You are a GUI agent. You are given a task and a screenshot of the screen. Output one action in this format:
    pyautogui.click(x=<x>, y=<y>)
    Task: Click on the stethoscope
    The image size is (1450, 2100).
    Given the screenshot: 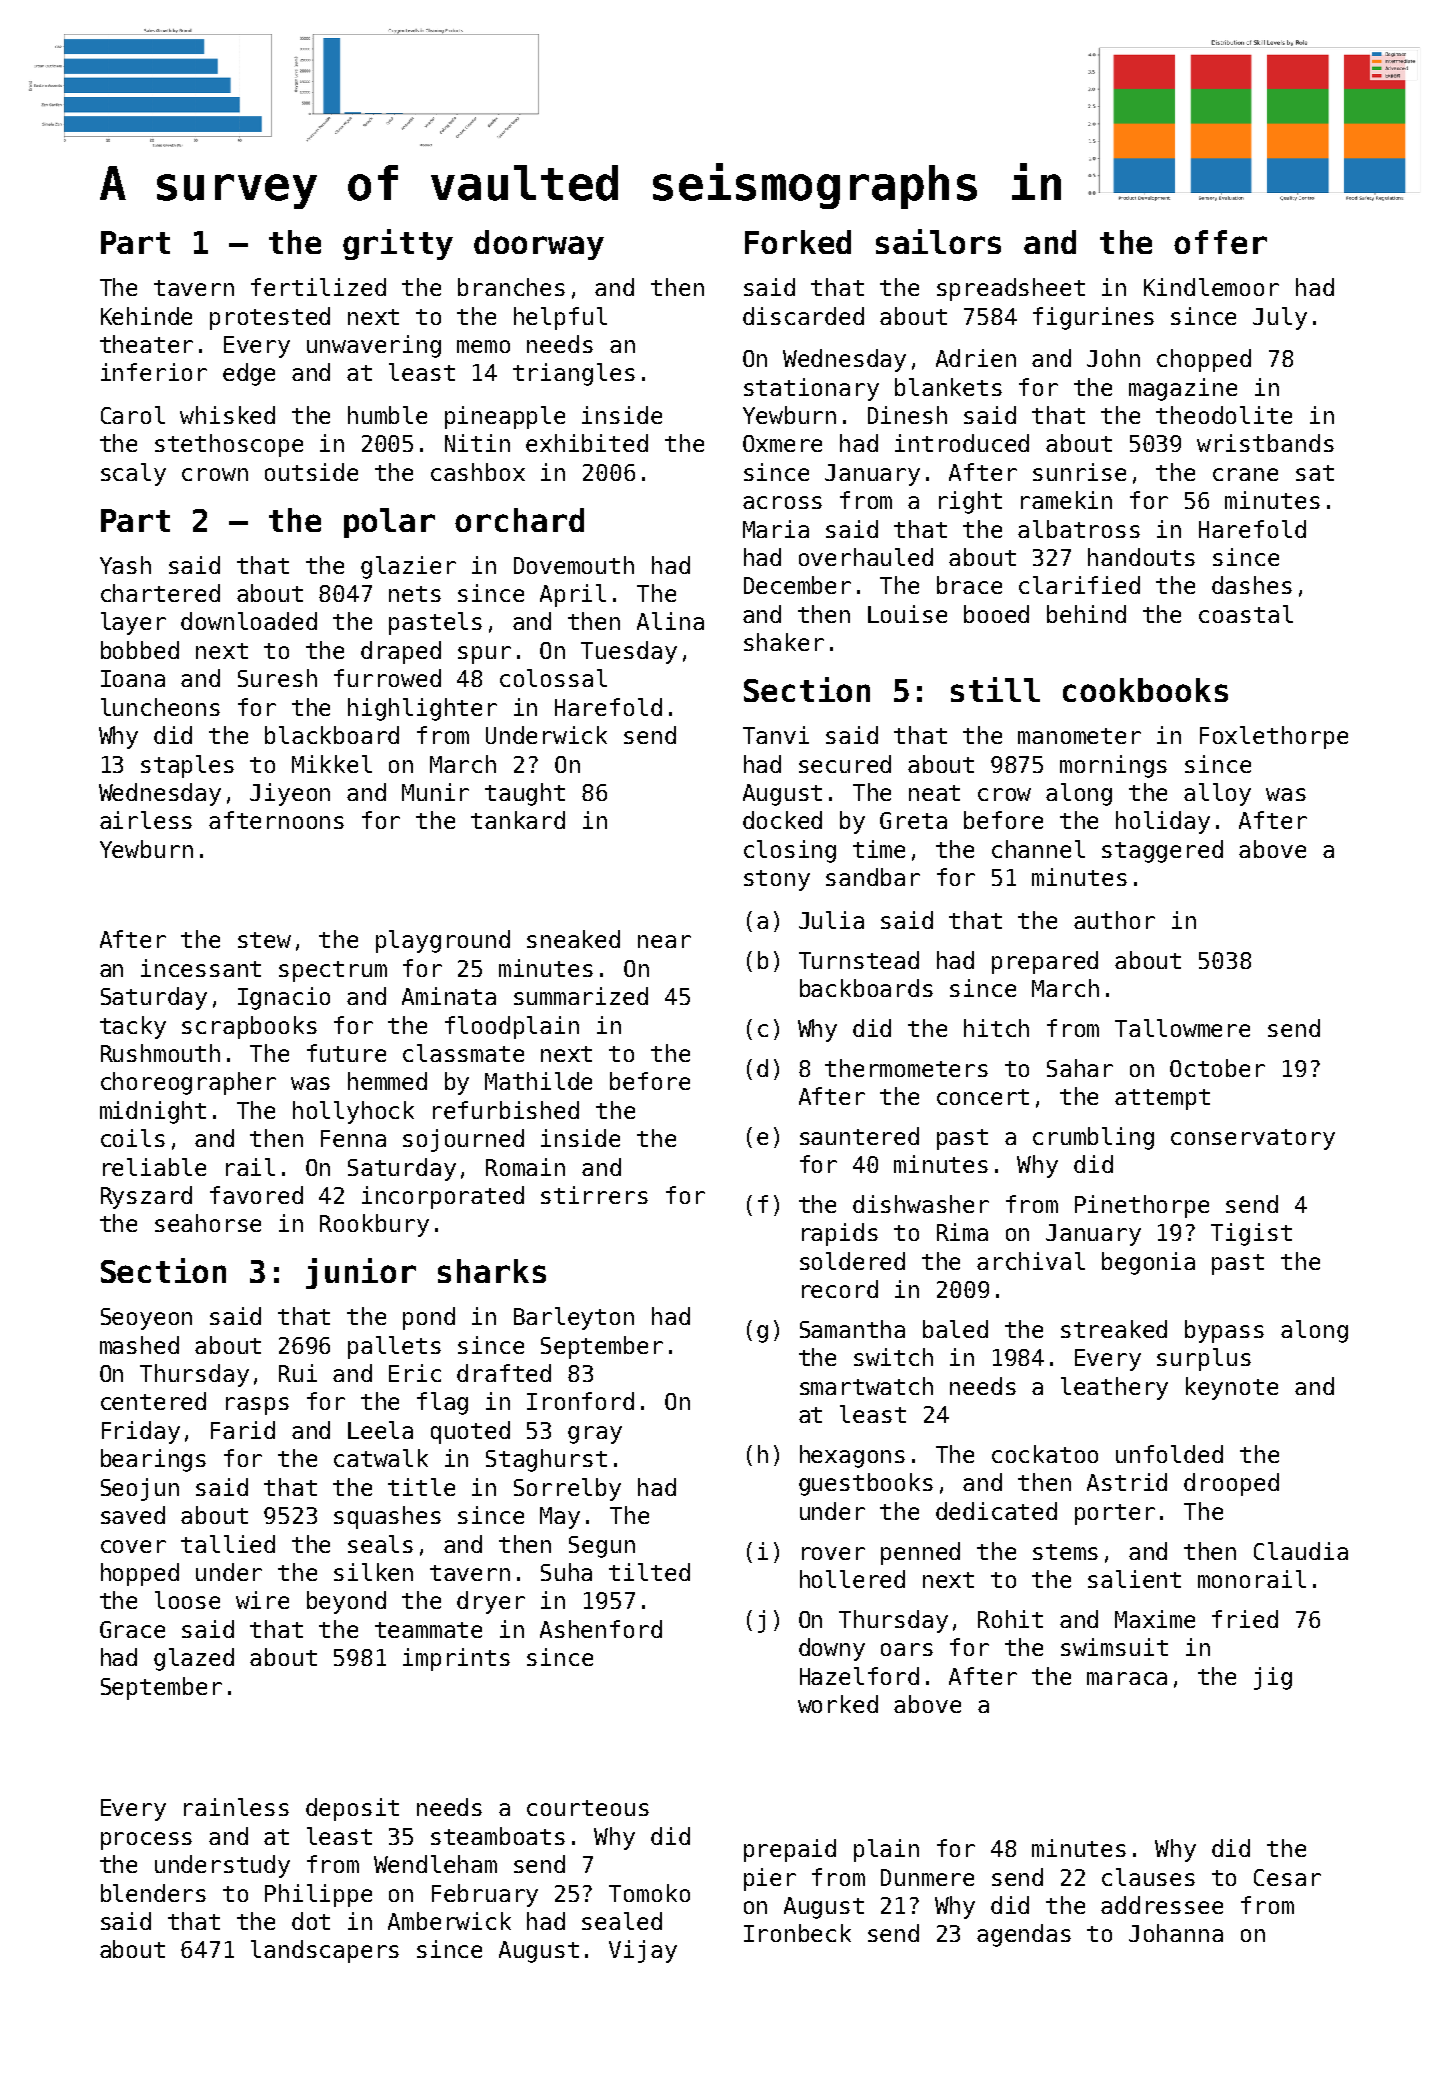 What is the action you would take?
    pyautogui.click(x=229, y=445)
